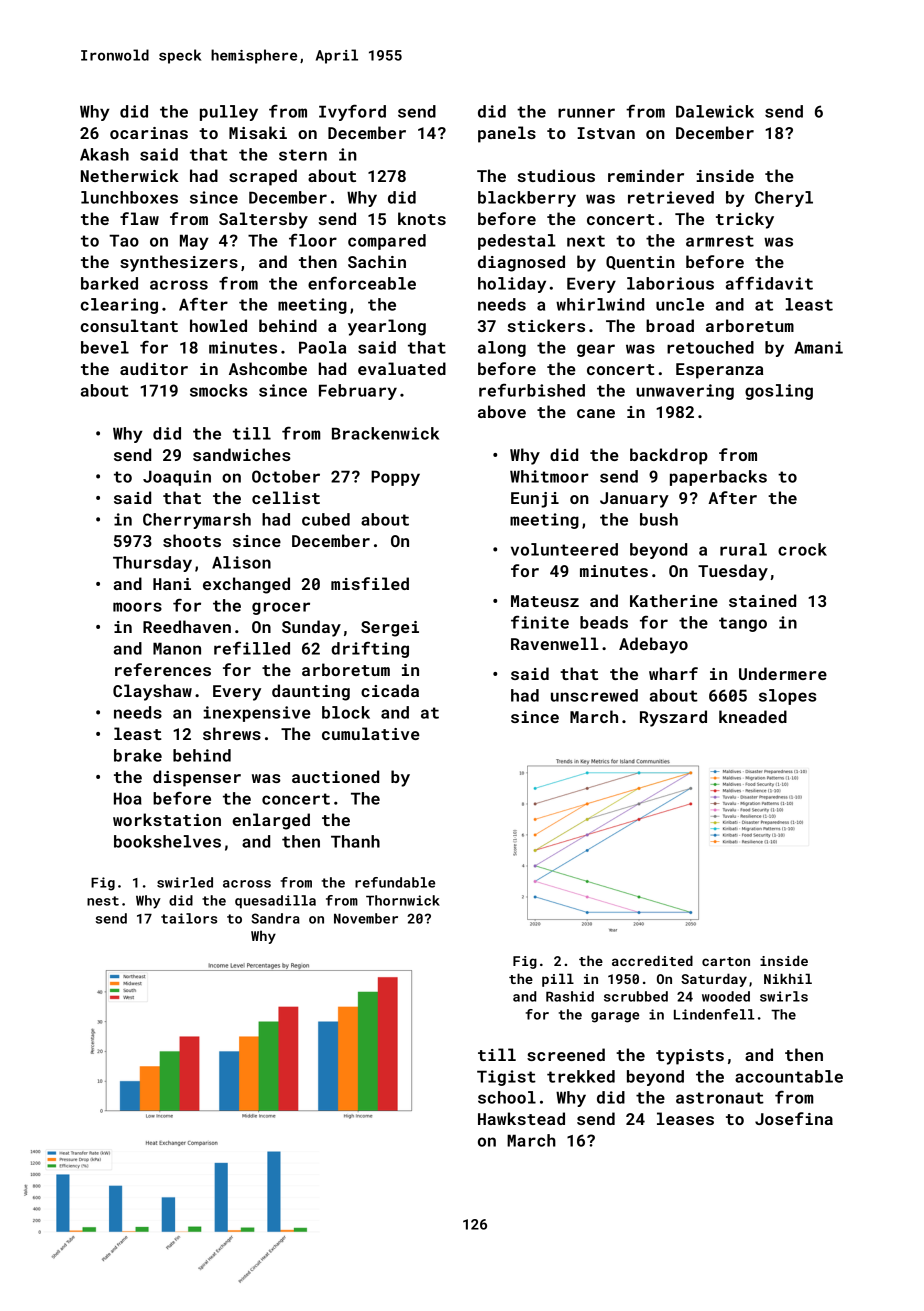 The width and height of the page is (924, 1311). I want to click on studious, so click(556, 175).
